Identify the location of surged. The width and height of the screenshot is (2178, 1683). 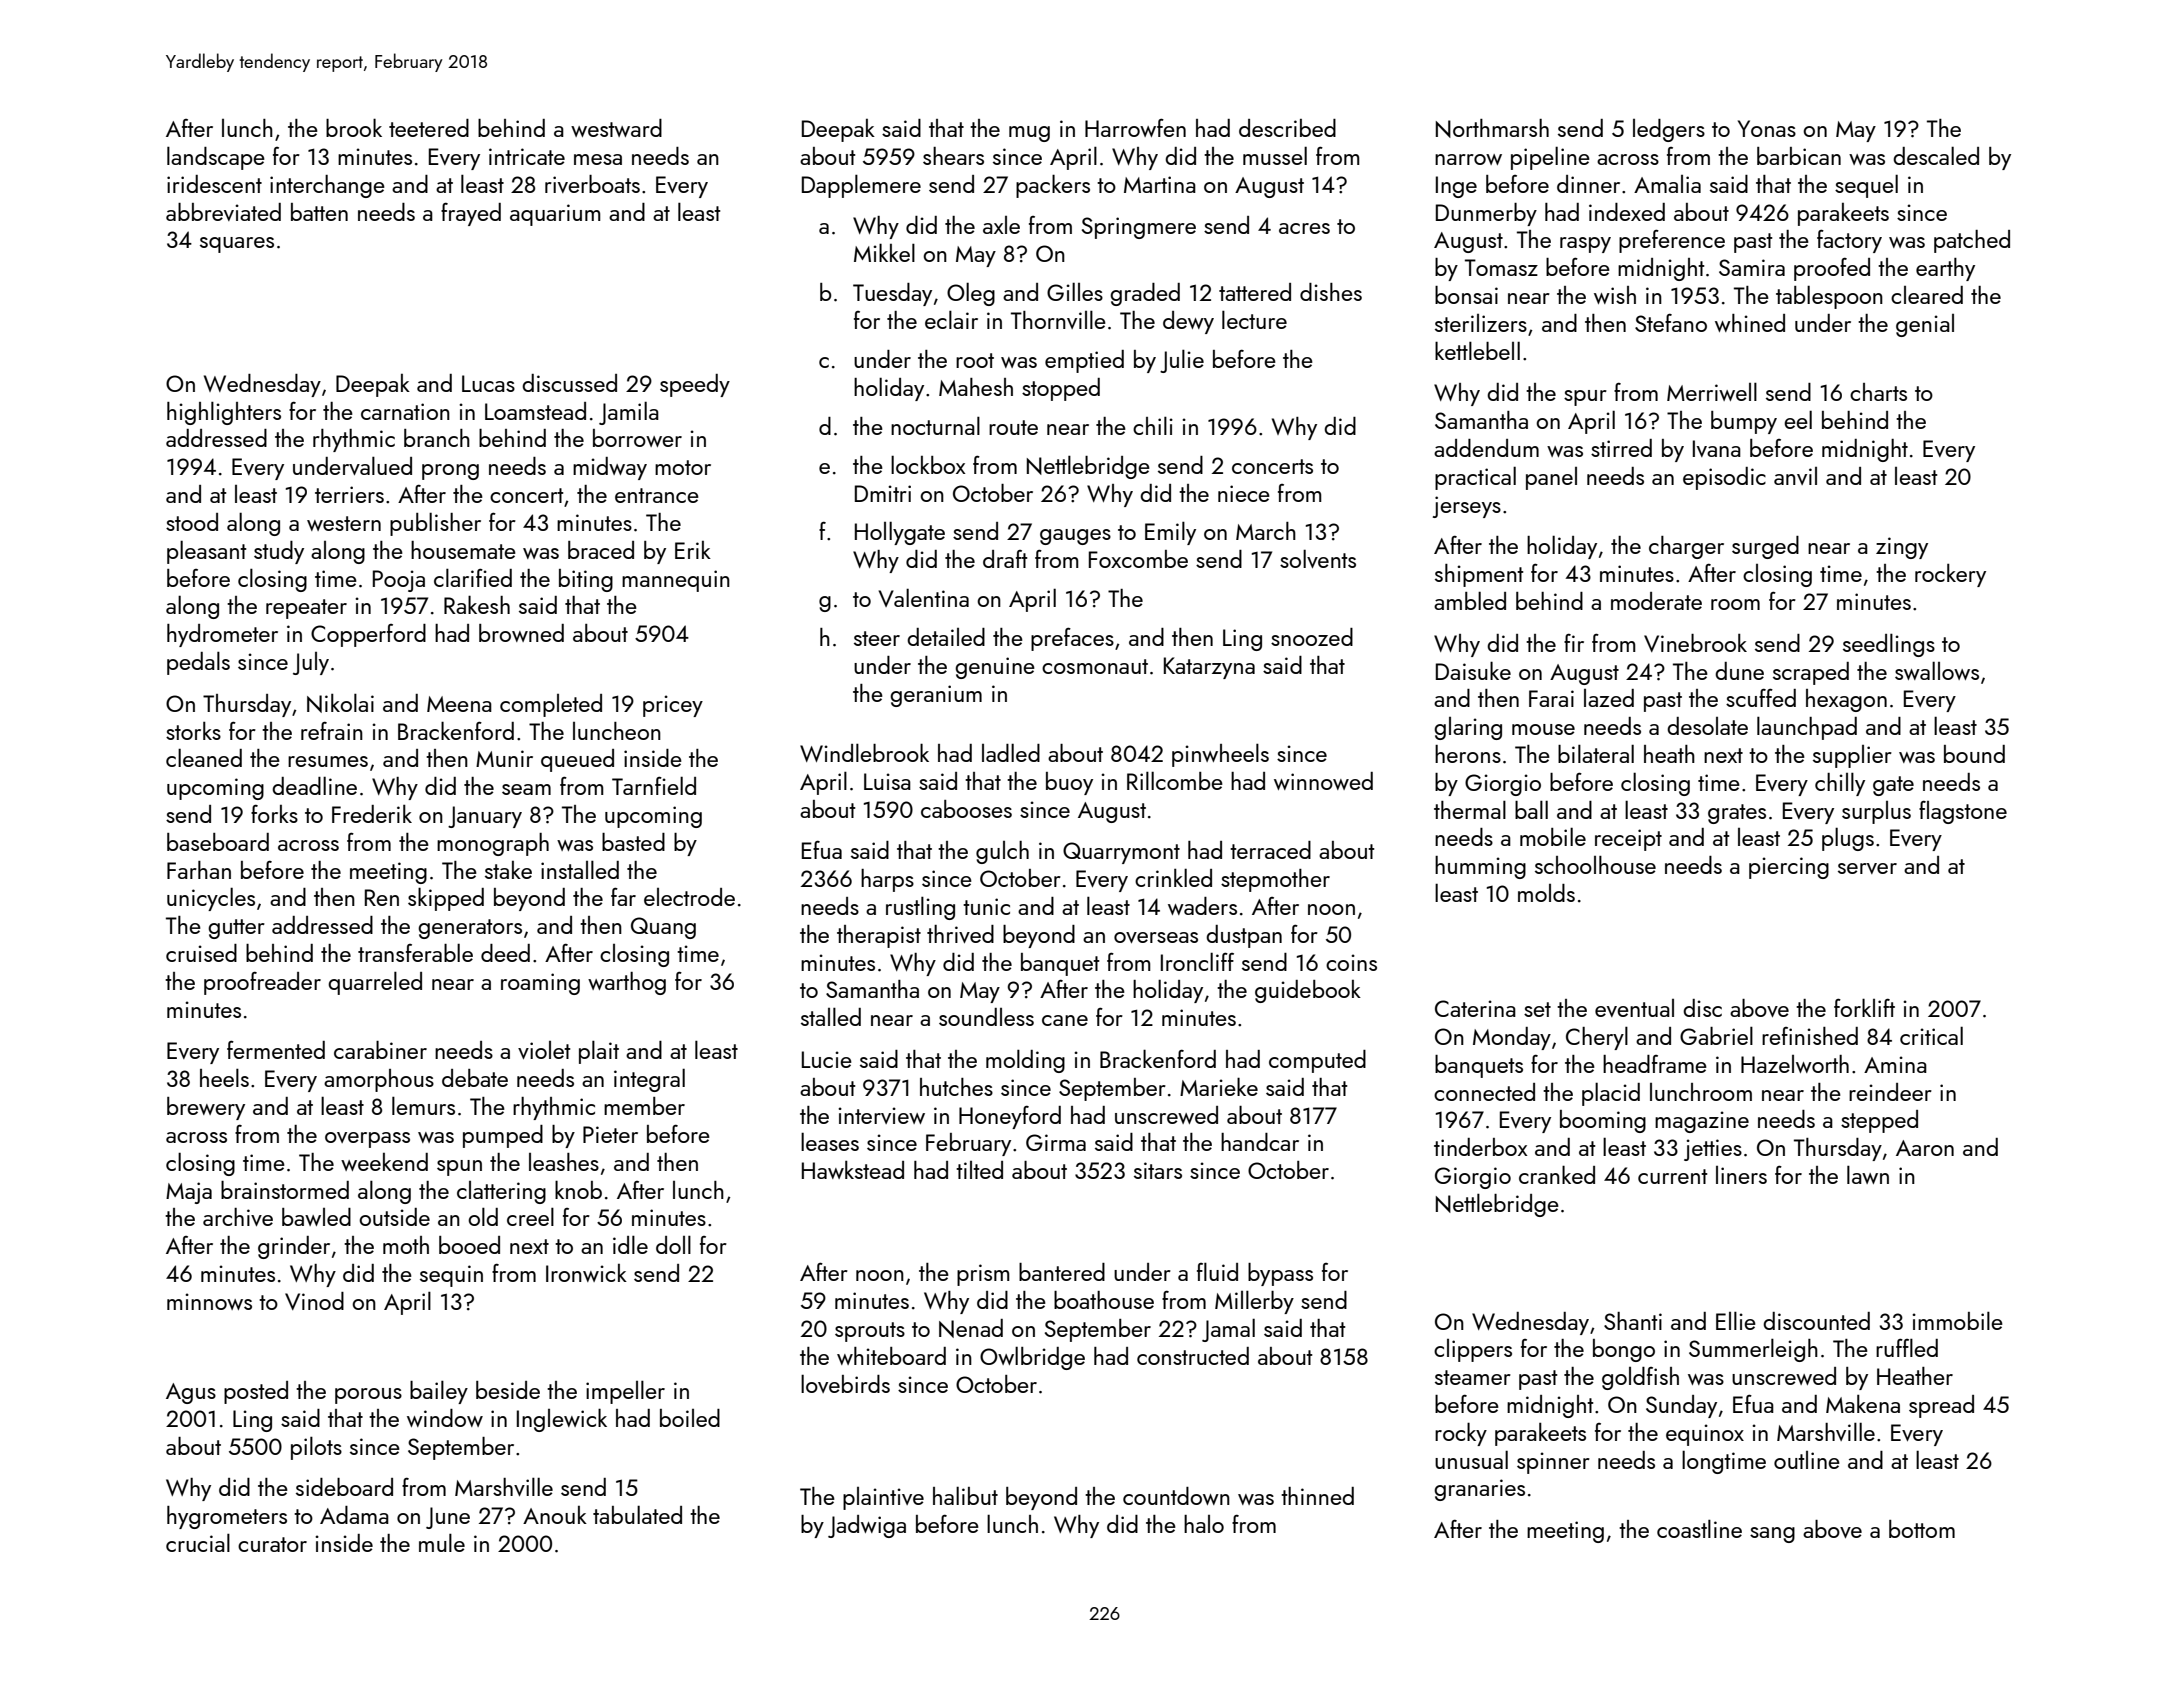
(1765, 547).
